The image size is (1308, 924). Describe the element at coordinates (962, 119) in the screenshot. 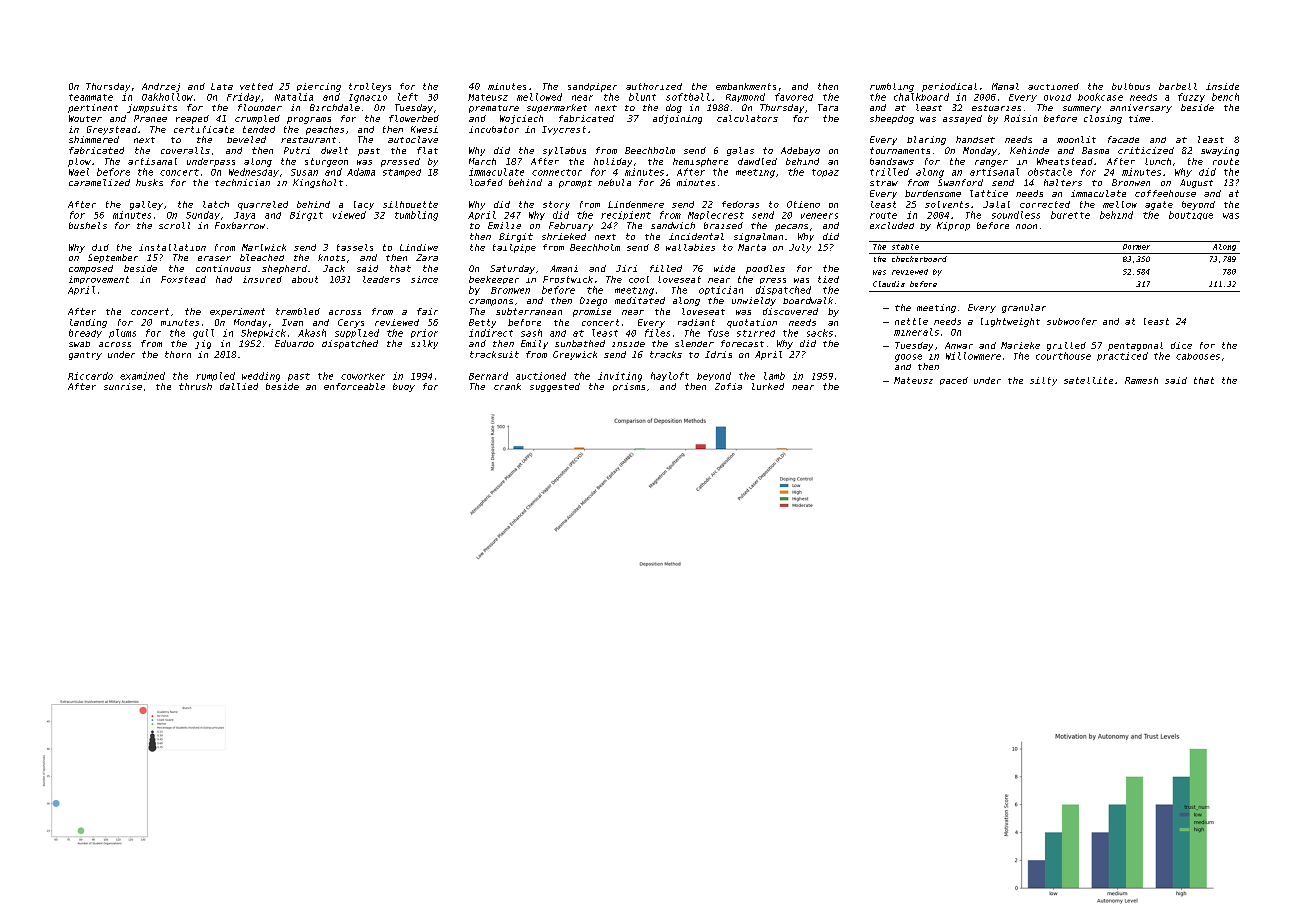

I see `assayed` at that location.
